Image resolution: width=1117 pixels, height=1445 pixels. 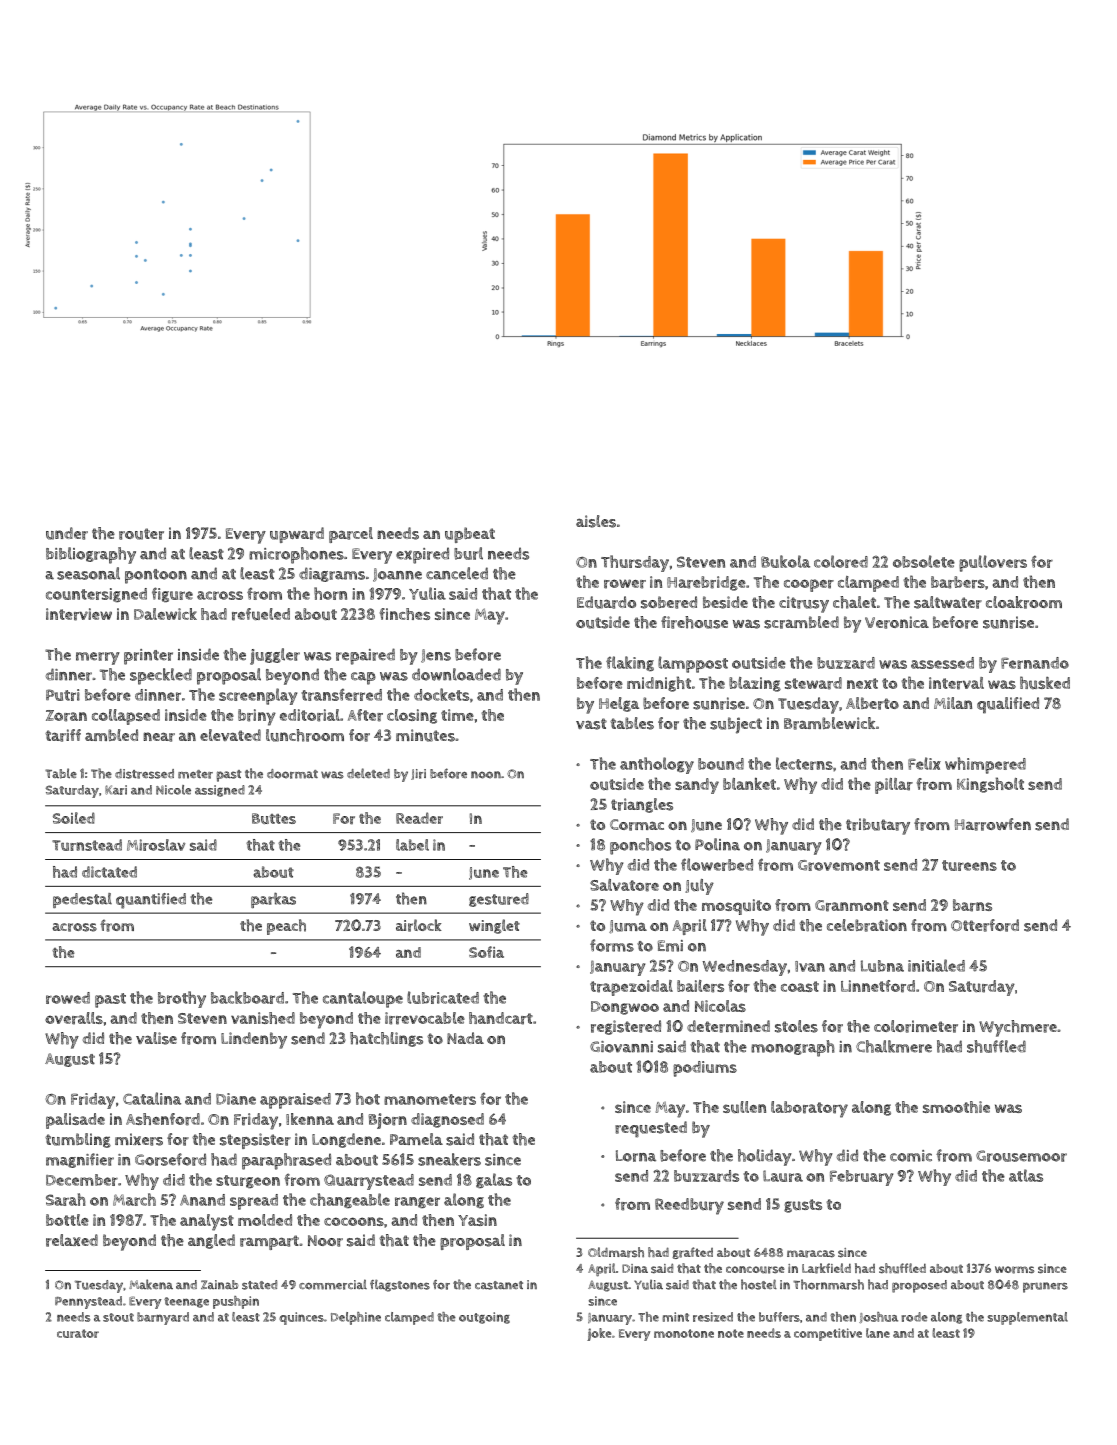 I want to click on pontoon, so click(x=156, y=576).
